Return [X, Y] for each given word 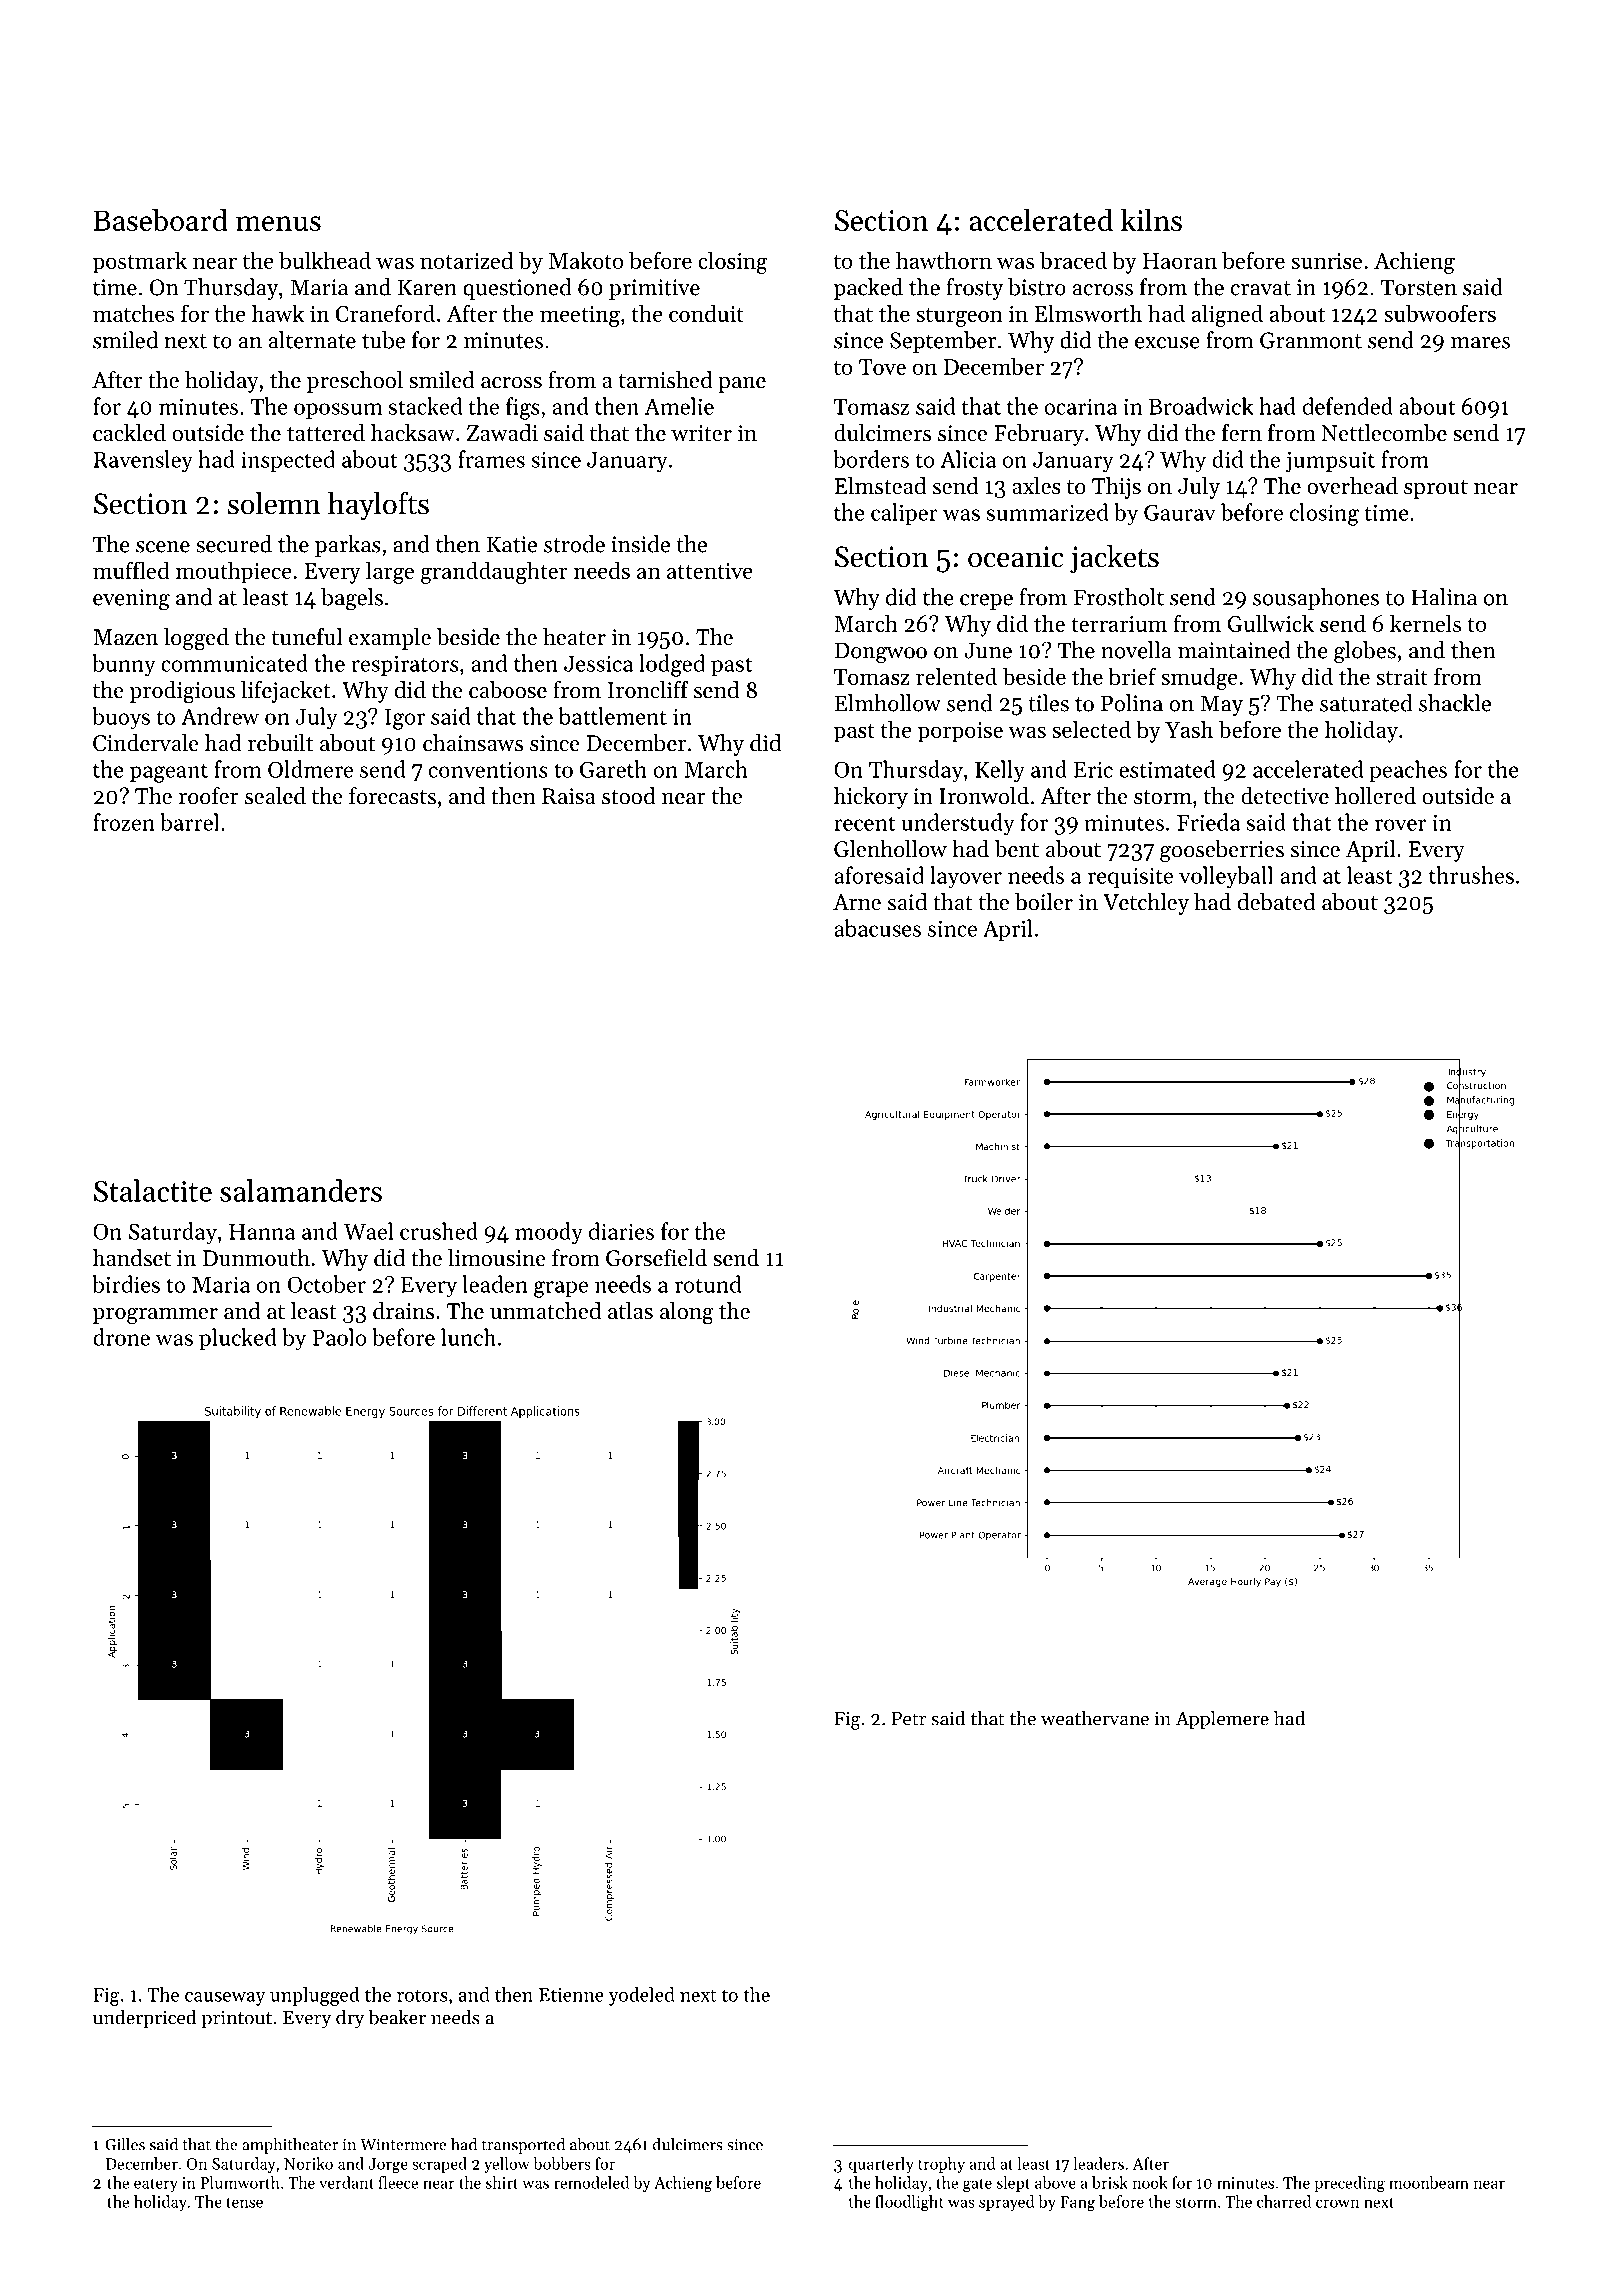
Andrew [220, 716]
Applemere [1222, 1720]
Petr [909, 1719]
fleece [398, 2182]
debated [1277, 902]
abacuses [877, 928]
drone [121, 1337]
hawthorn [944, 260]
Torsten [1419, 287]
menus [278, 223]
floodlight [909, 2203]
